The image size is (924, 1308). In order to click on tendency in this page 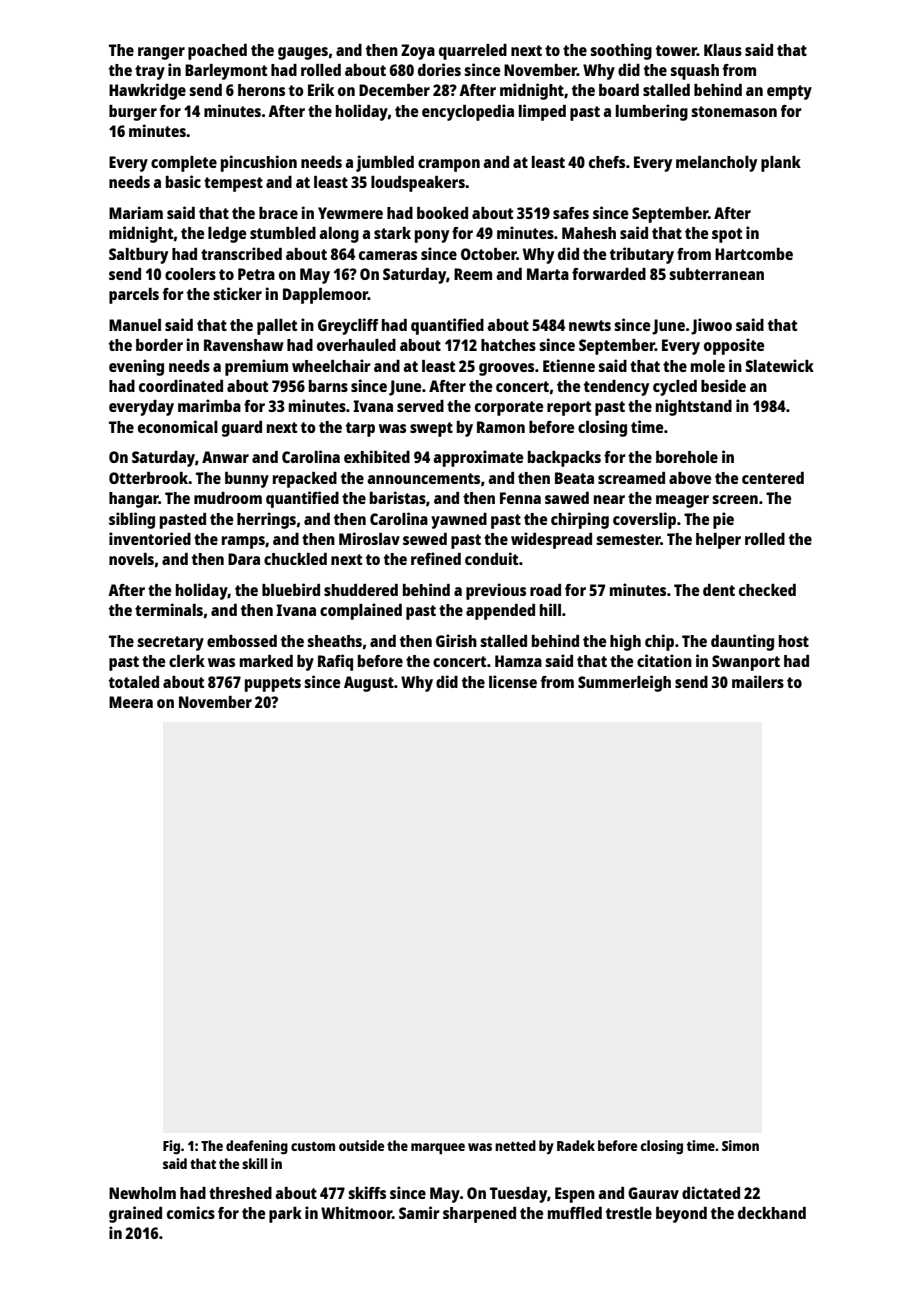, I will do `click(616, 388)`.
